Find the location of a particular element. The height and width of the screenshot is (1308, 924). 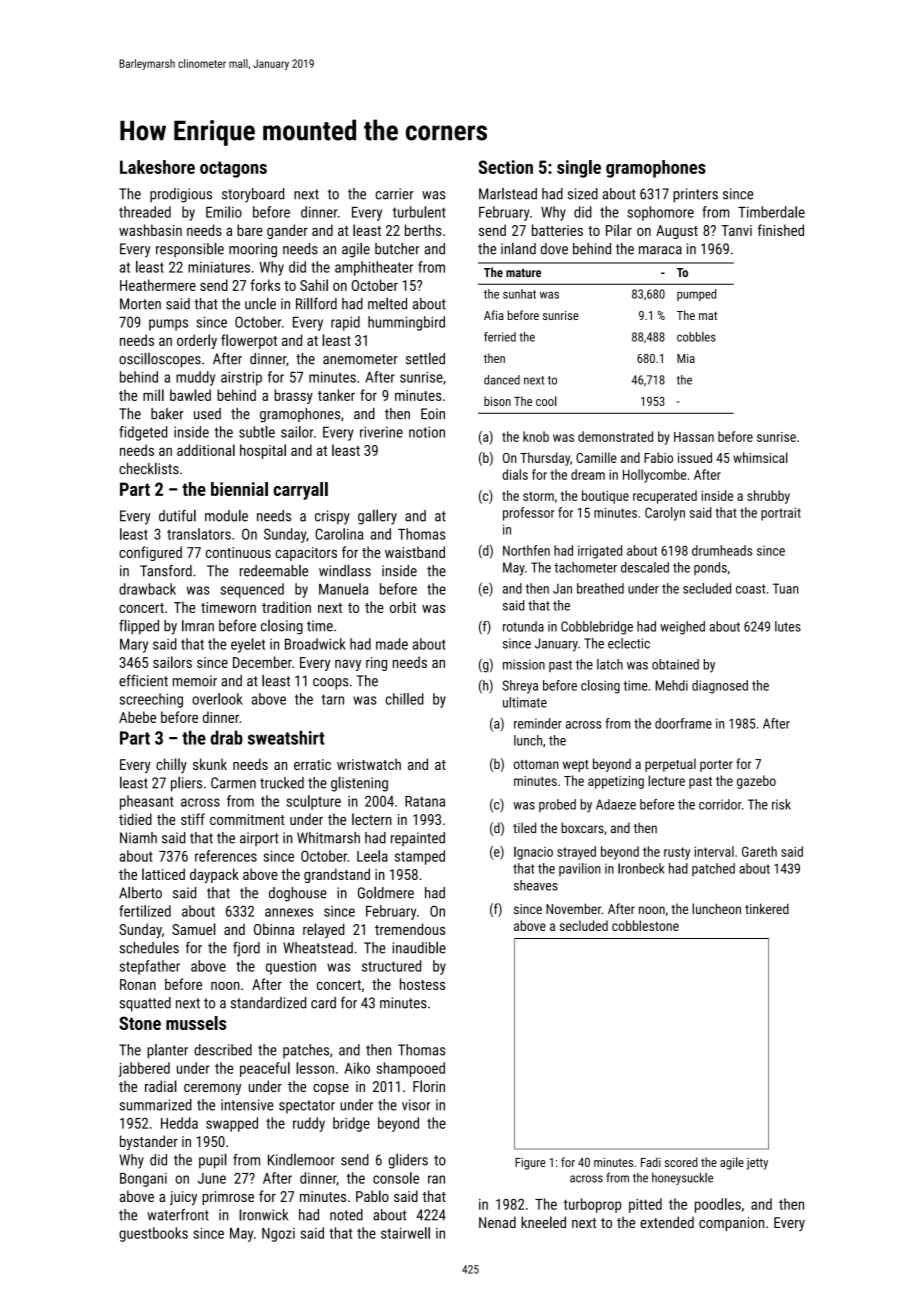

Timberdale is located at coordinates (771, 212).
